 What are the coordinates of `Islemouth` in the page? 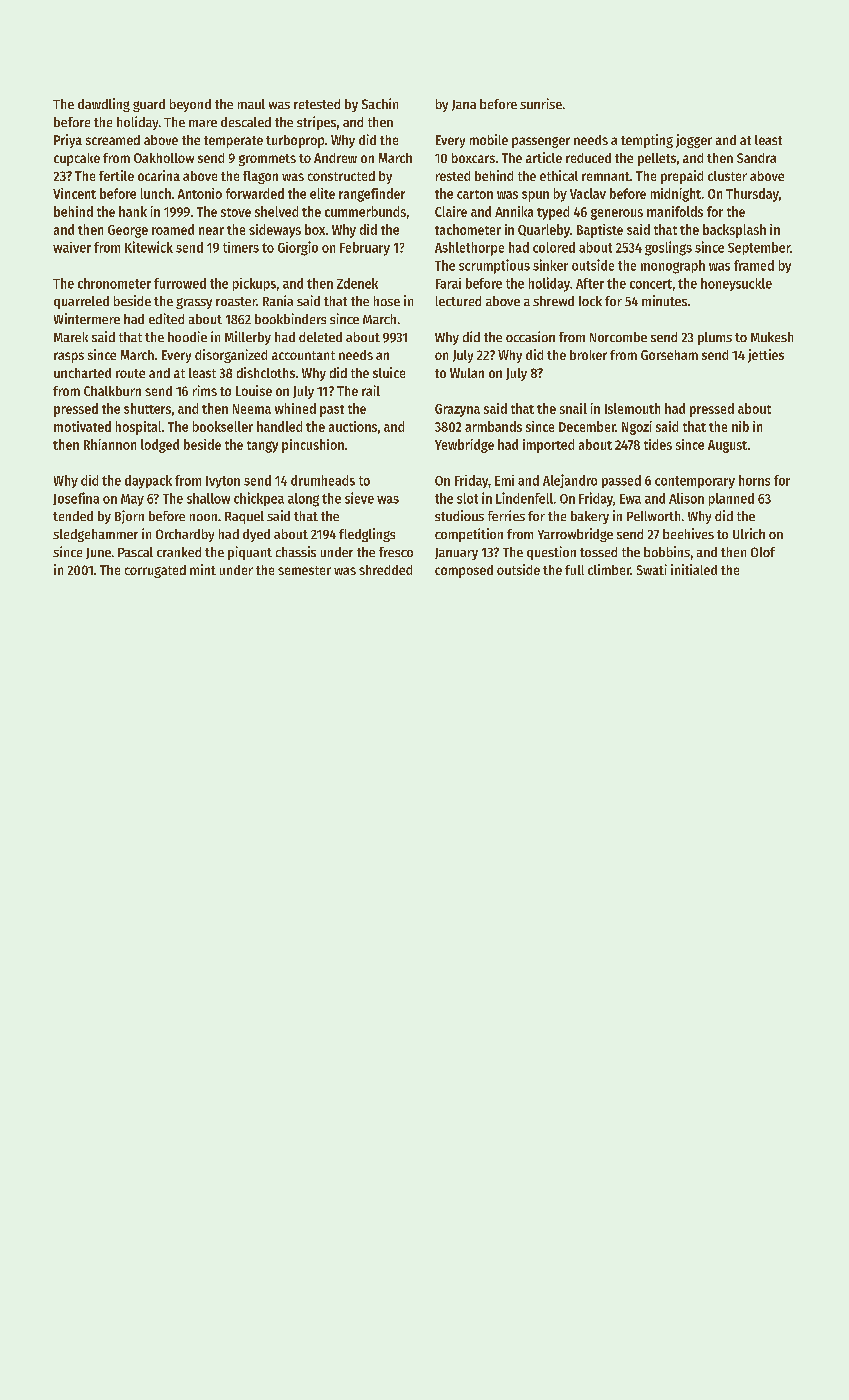 It's located at (632, 408).
